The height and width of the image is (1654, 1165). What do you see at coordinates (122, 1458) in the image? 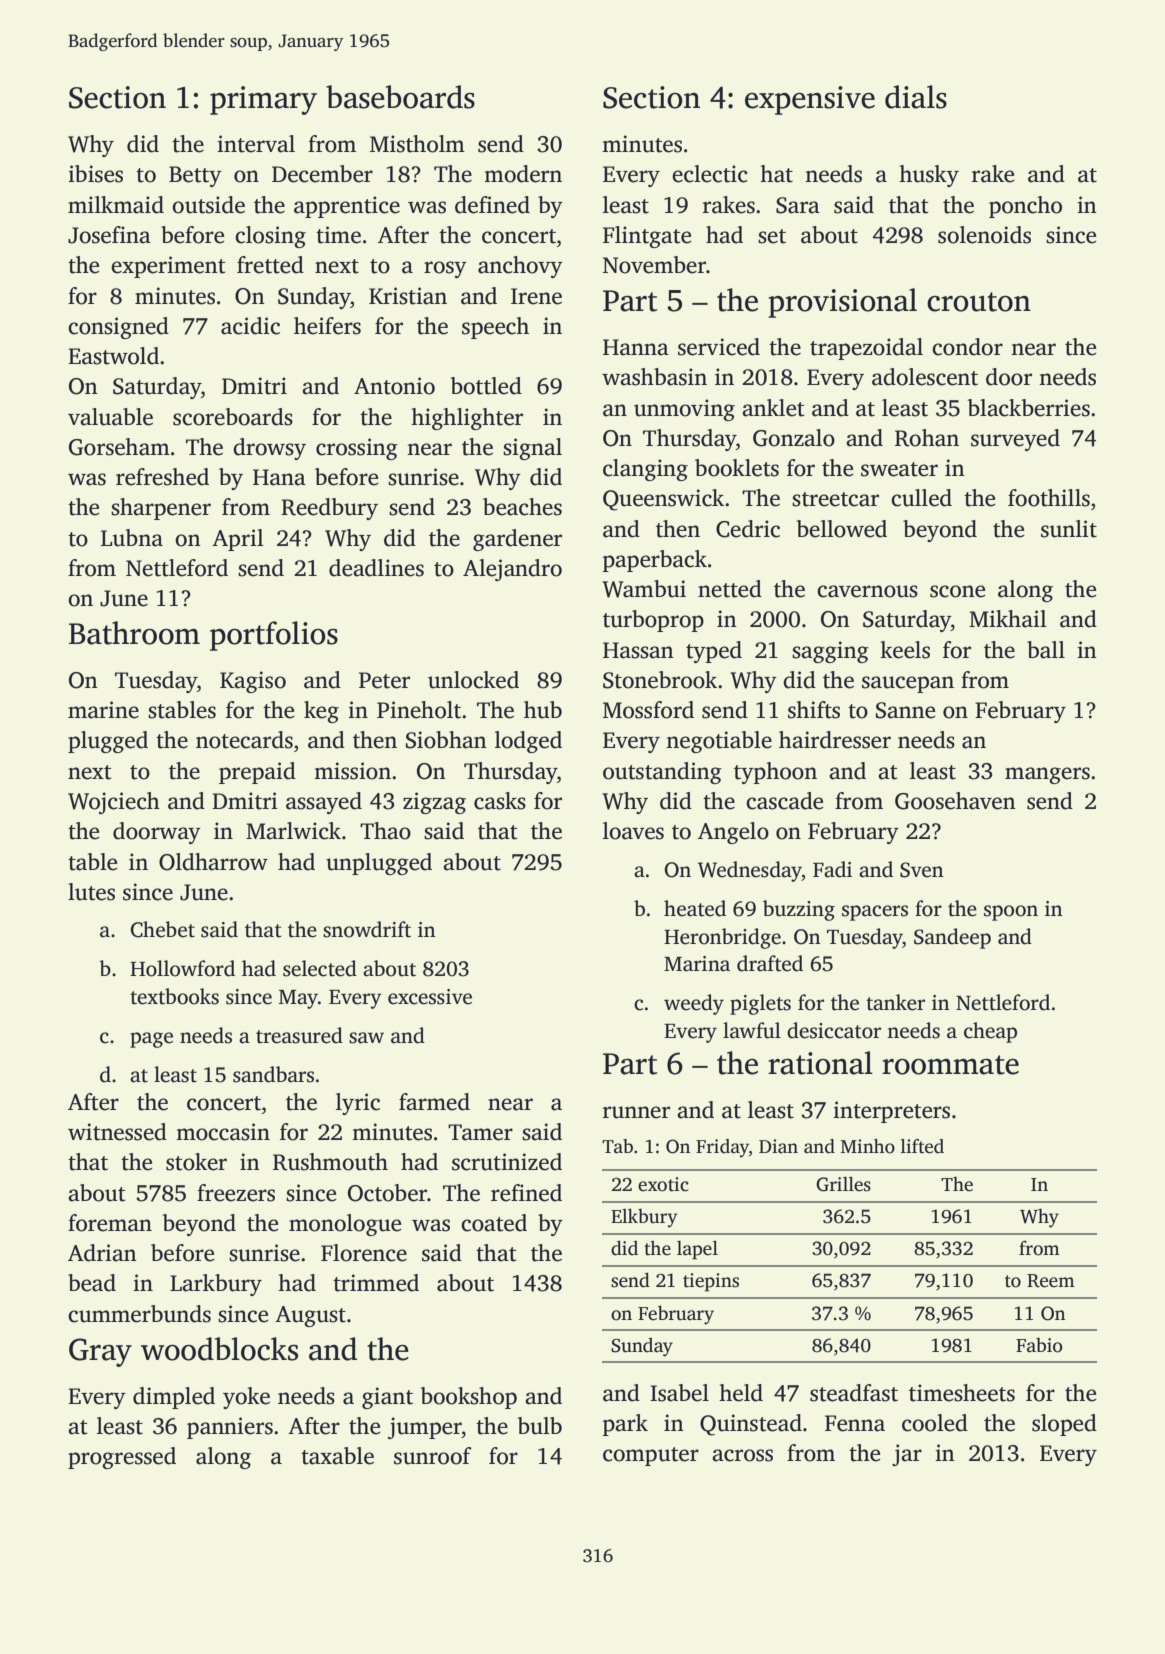
I see `progressed` at bounding box center [122, 1458].
